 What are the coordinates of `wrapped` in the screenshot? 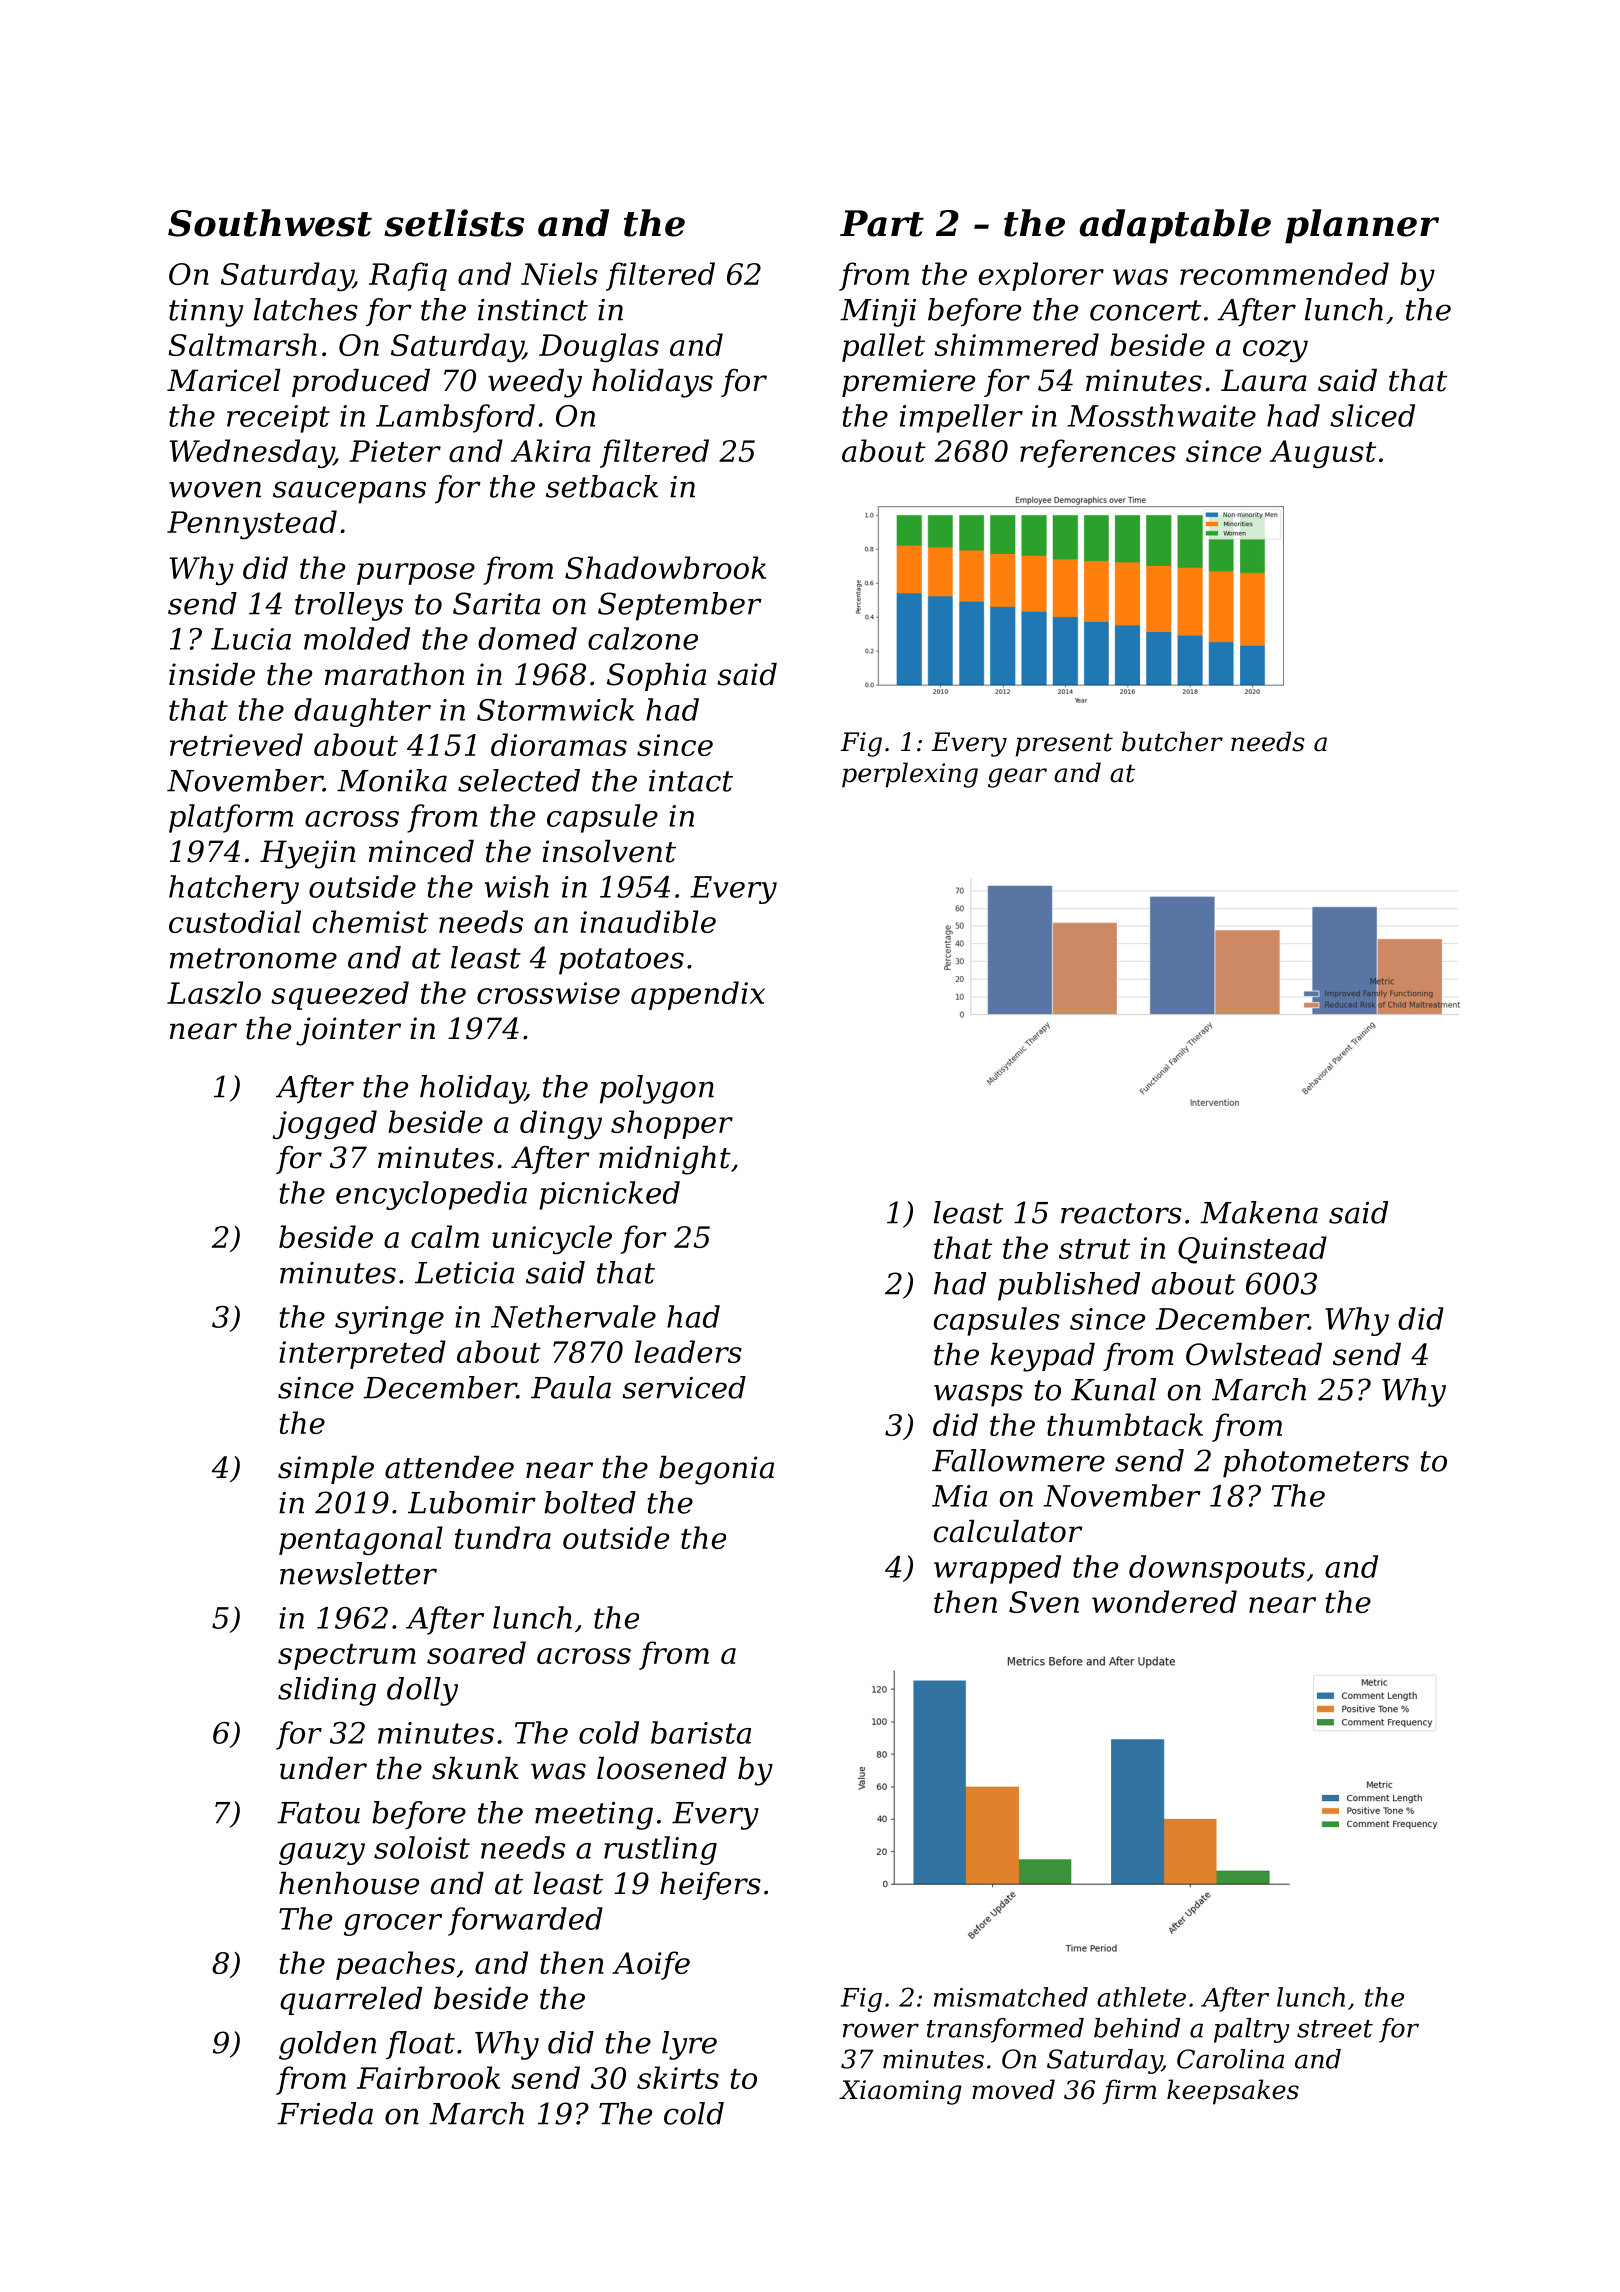 It's located at (997, 1569).
